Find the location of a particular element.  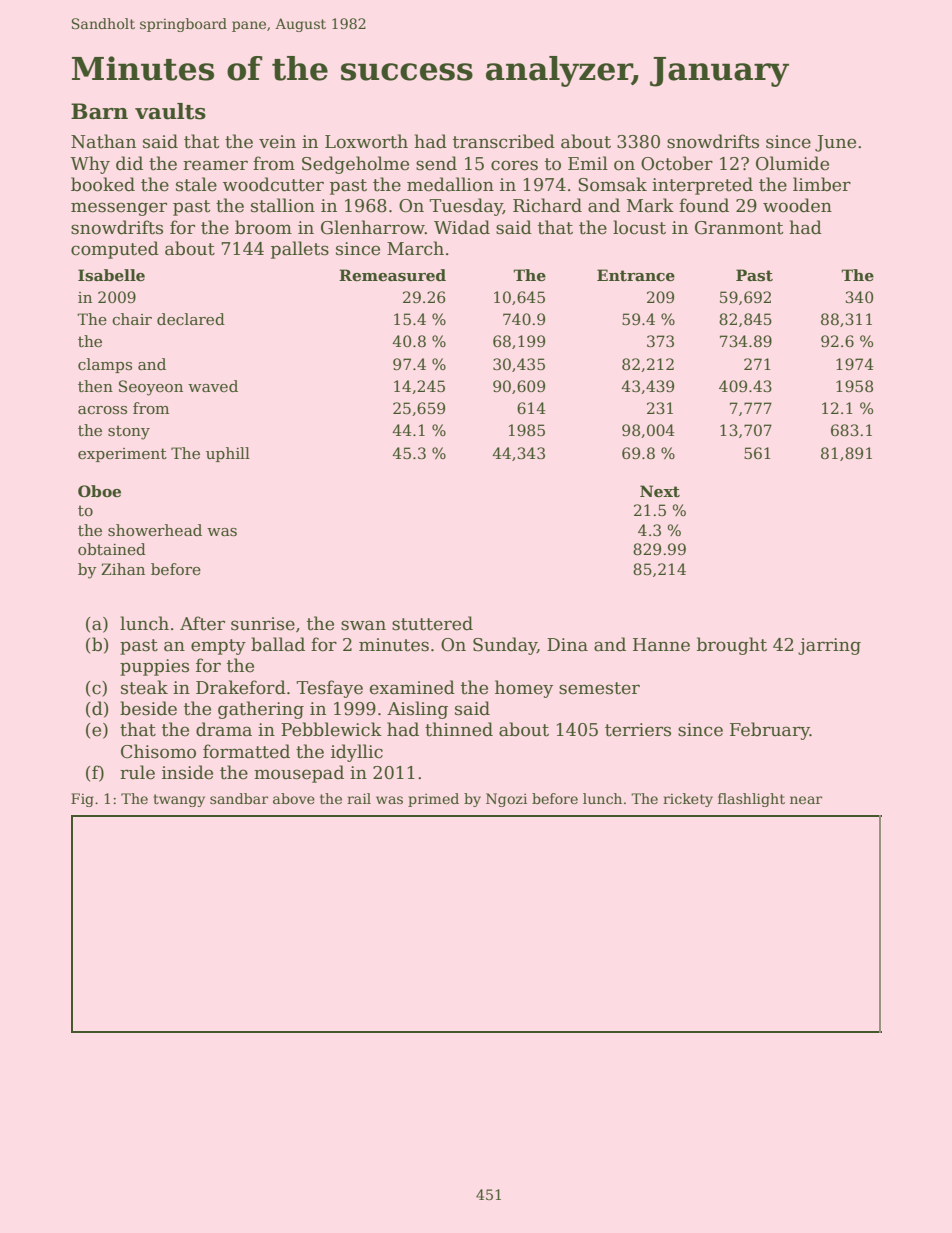

Barn is located at coordinates (99, 111).
